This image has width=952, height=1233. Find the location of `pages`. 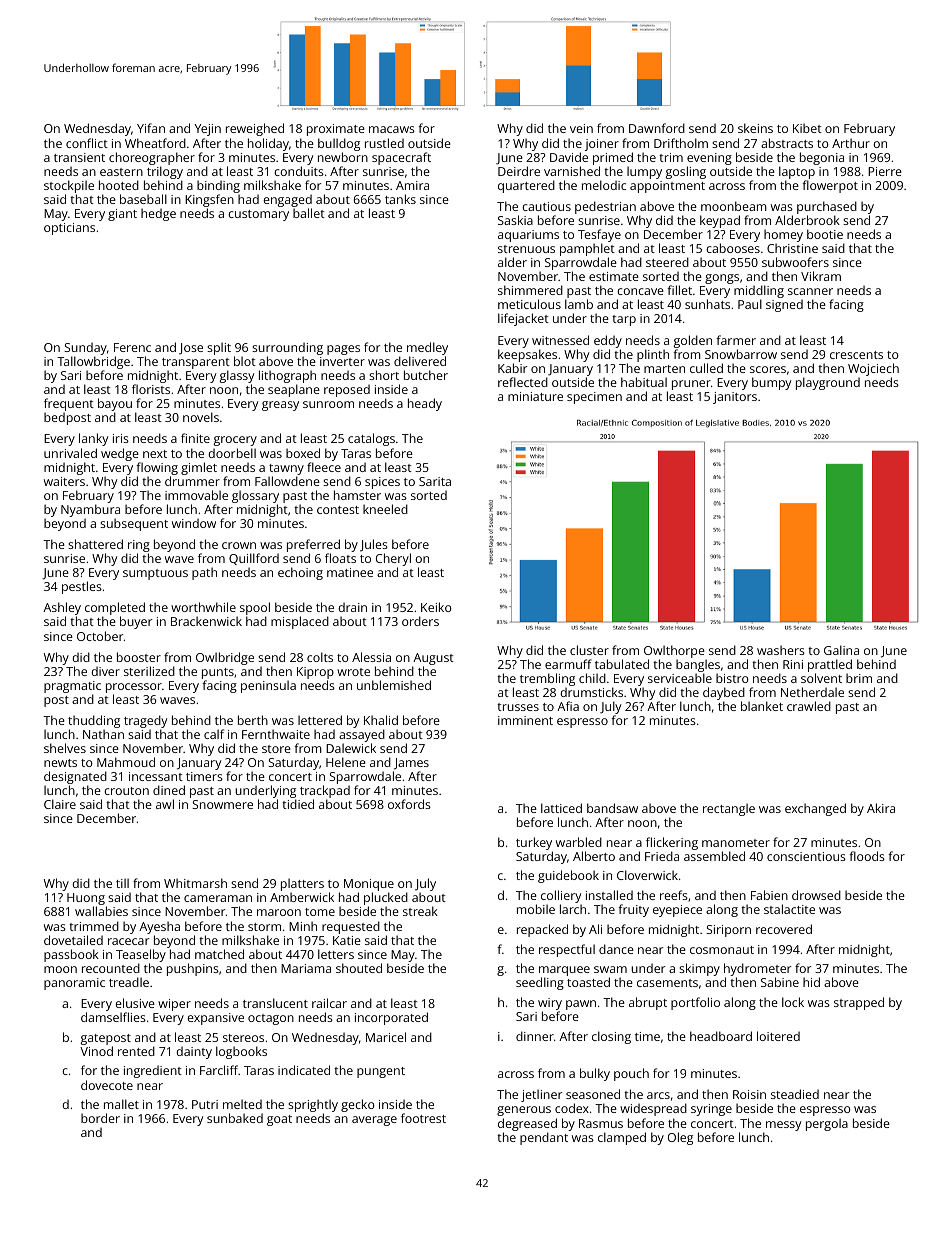

pages is located at coordinates (343, 350).
